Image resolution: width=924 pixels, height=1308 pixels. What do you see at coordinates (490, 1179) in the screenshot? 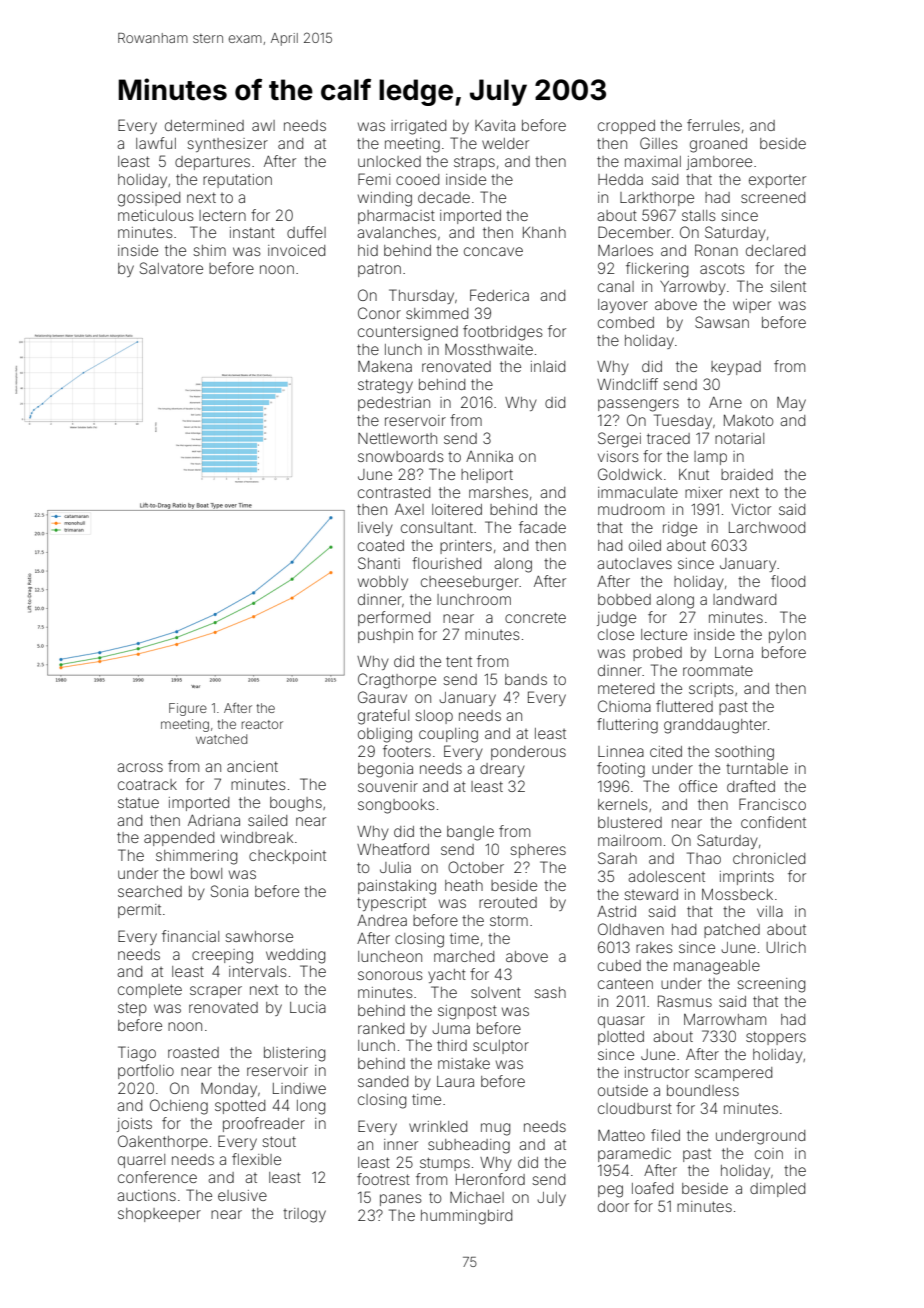
I see `Heronford` at bounding box center [490, 1179].
